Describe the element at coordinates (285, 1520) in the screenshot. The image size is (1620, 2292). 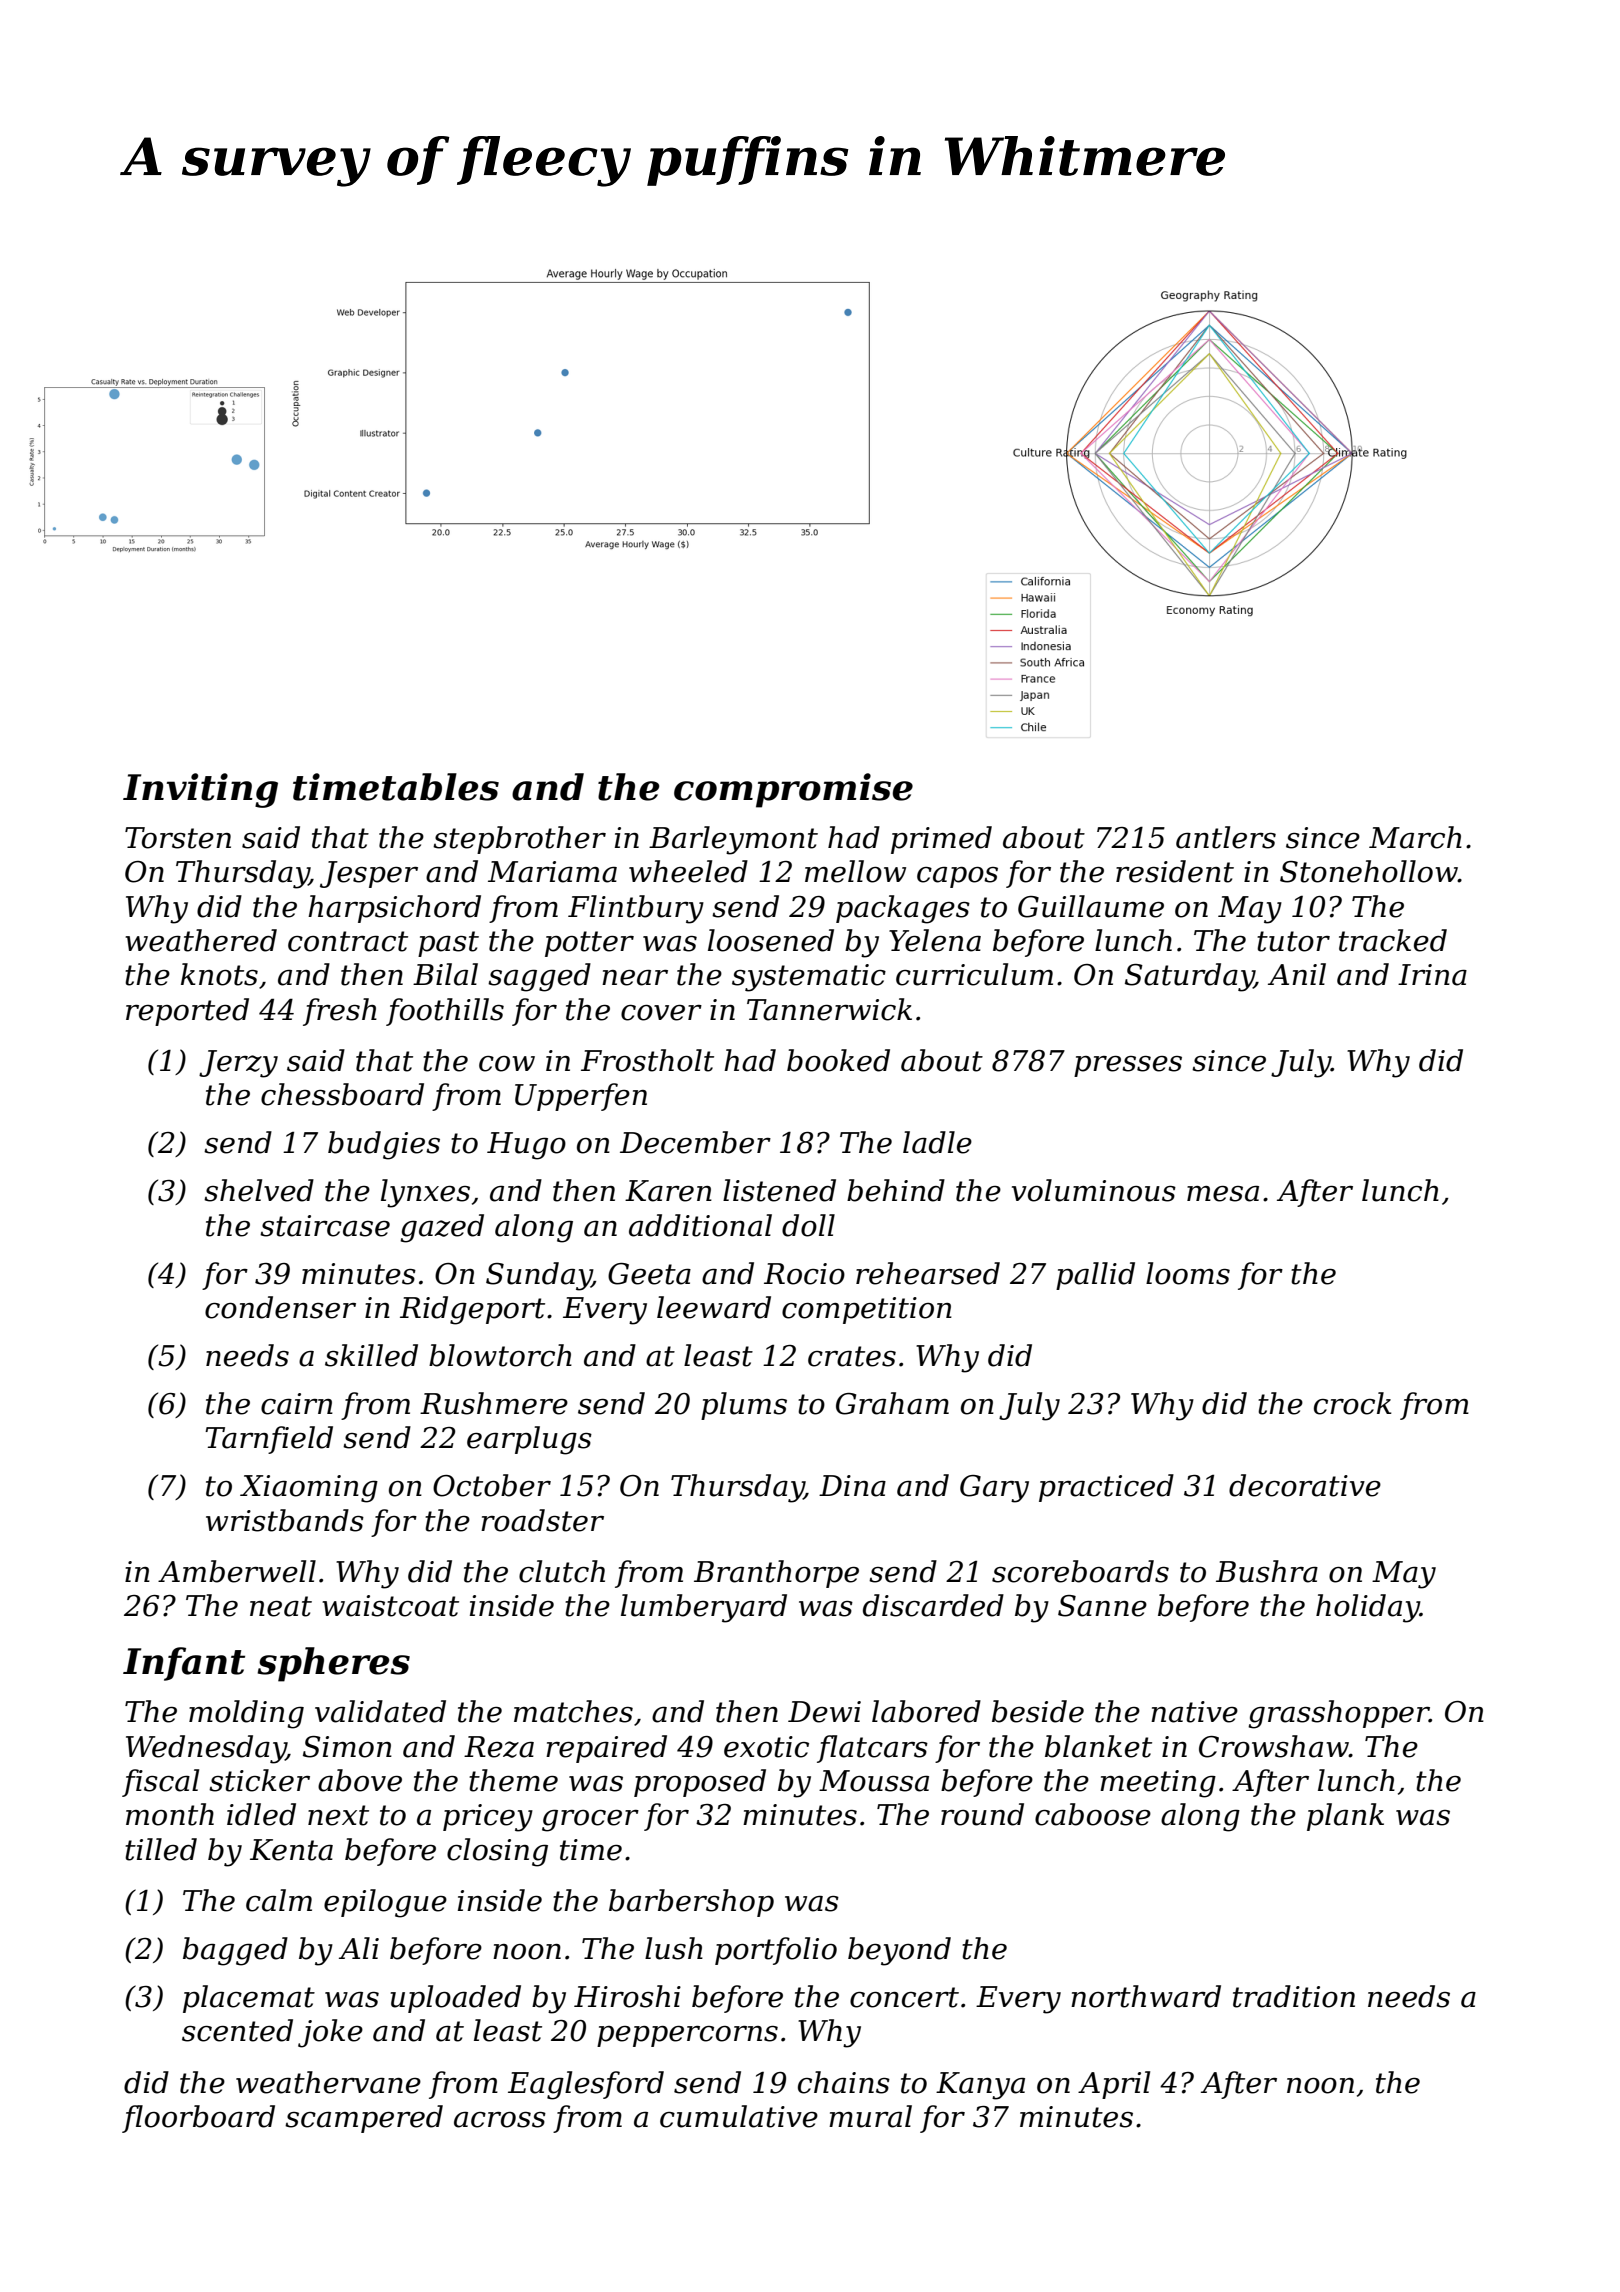
I see `wristbands` at that location.
